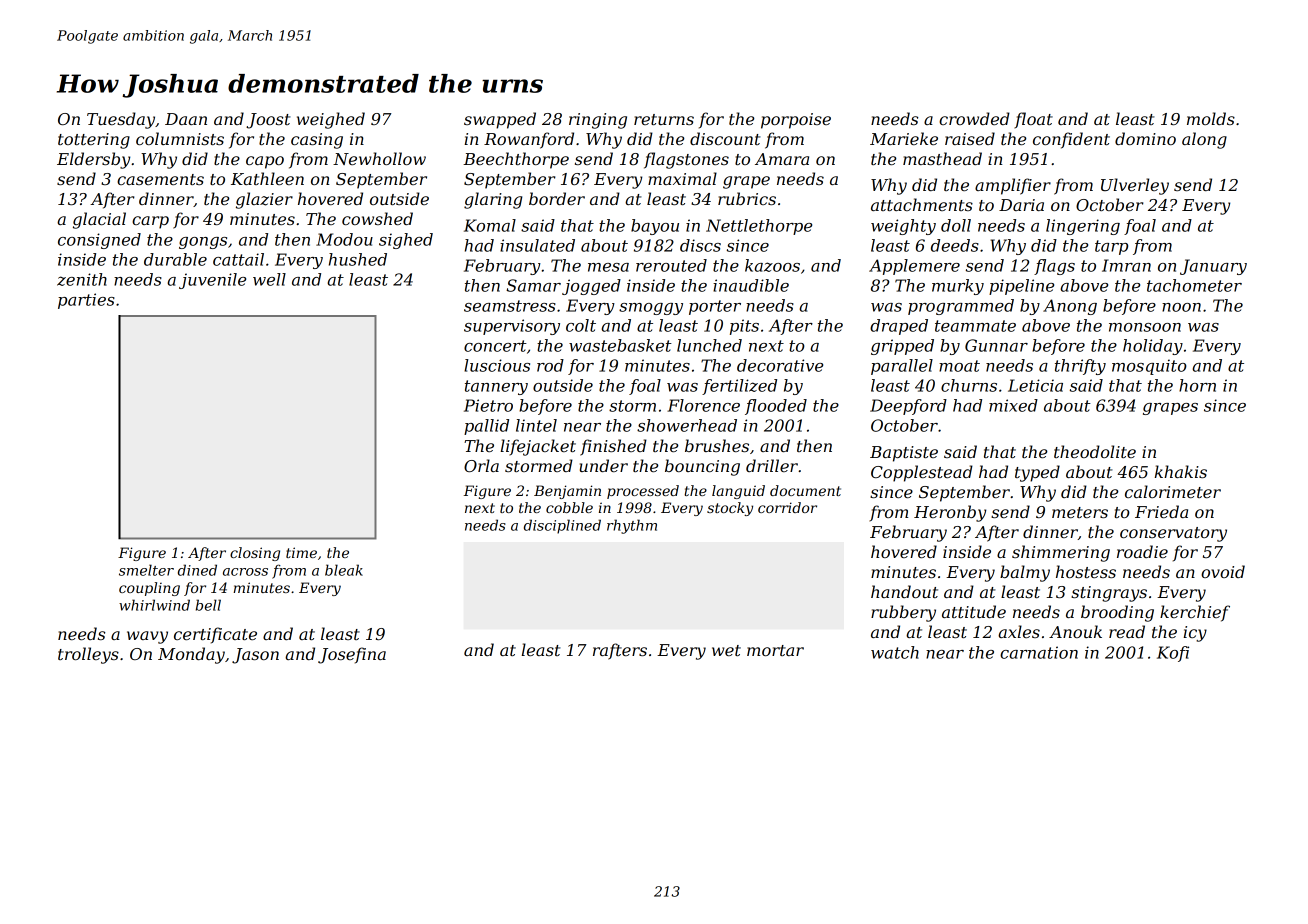 This screenshot has width=1308, height=924. Describe the element at coordinates (1161, 511) in the screenshot. I see `Frieda` at that location.
